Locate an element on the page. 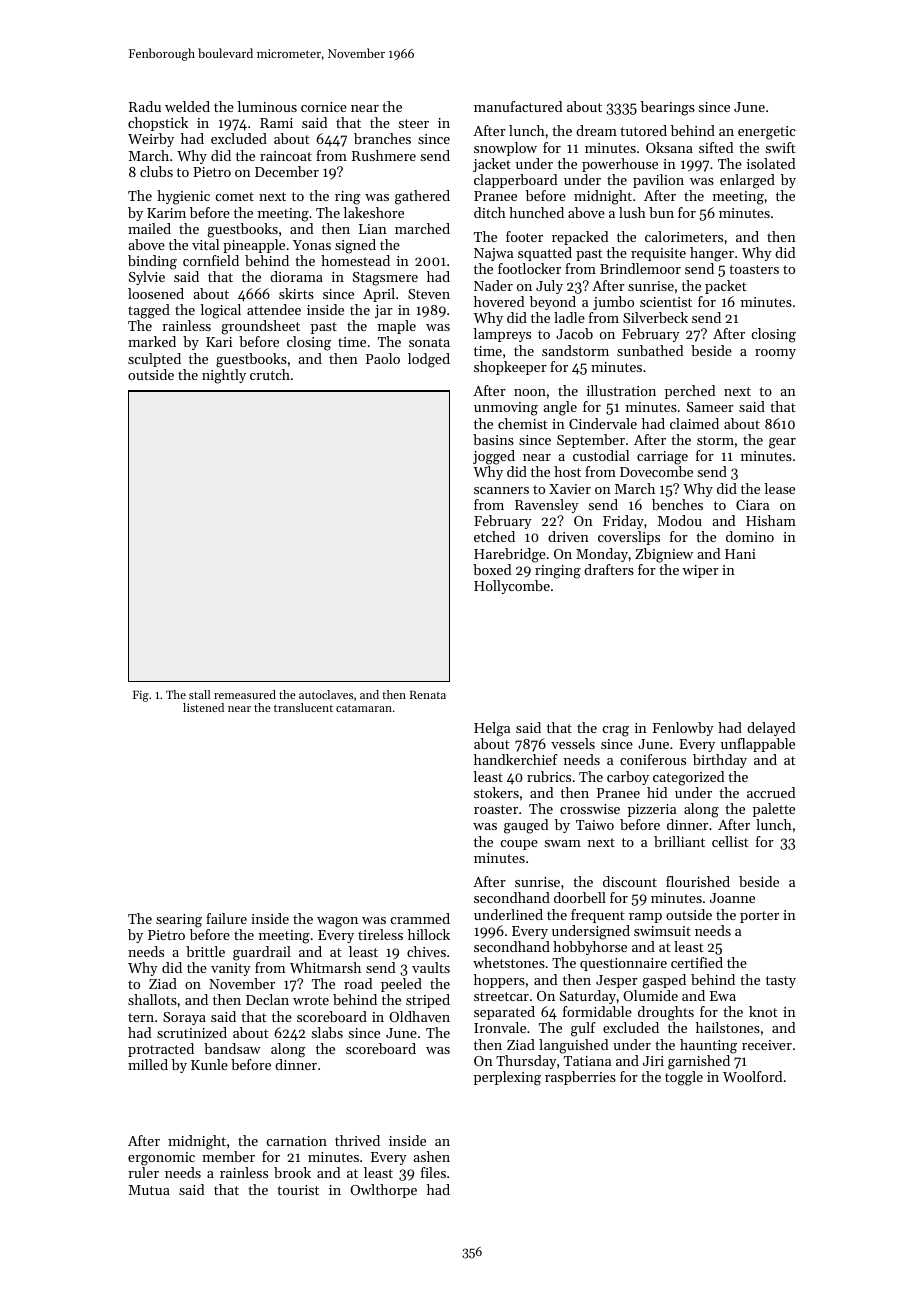  Joanne is located at coordinates (732, 898).
